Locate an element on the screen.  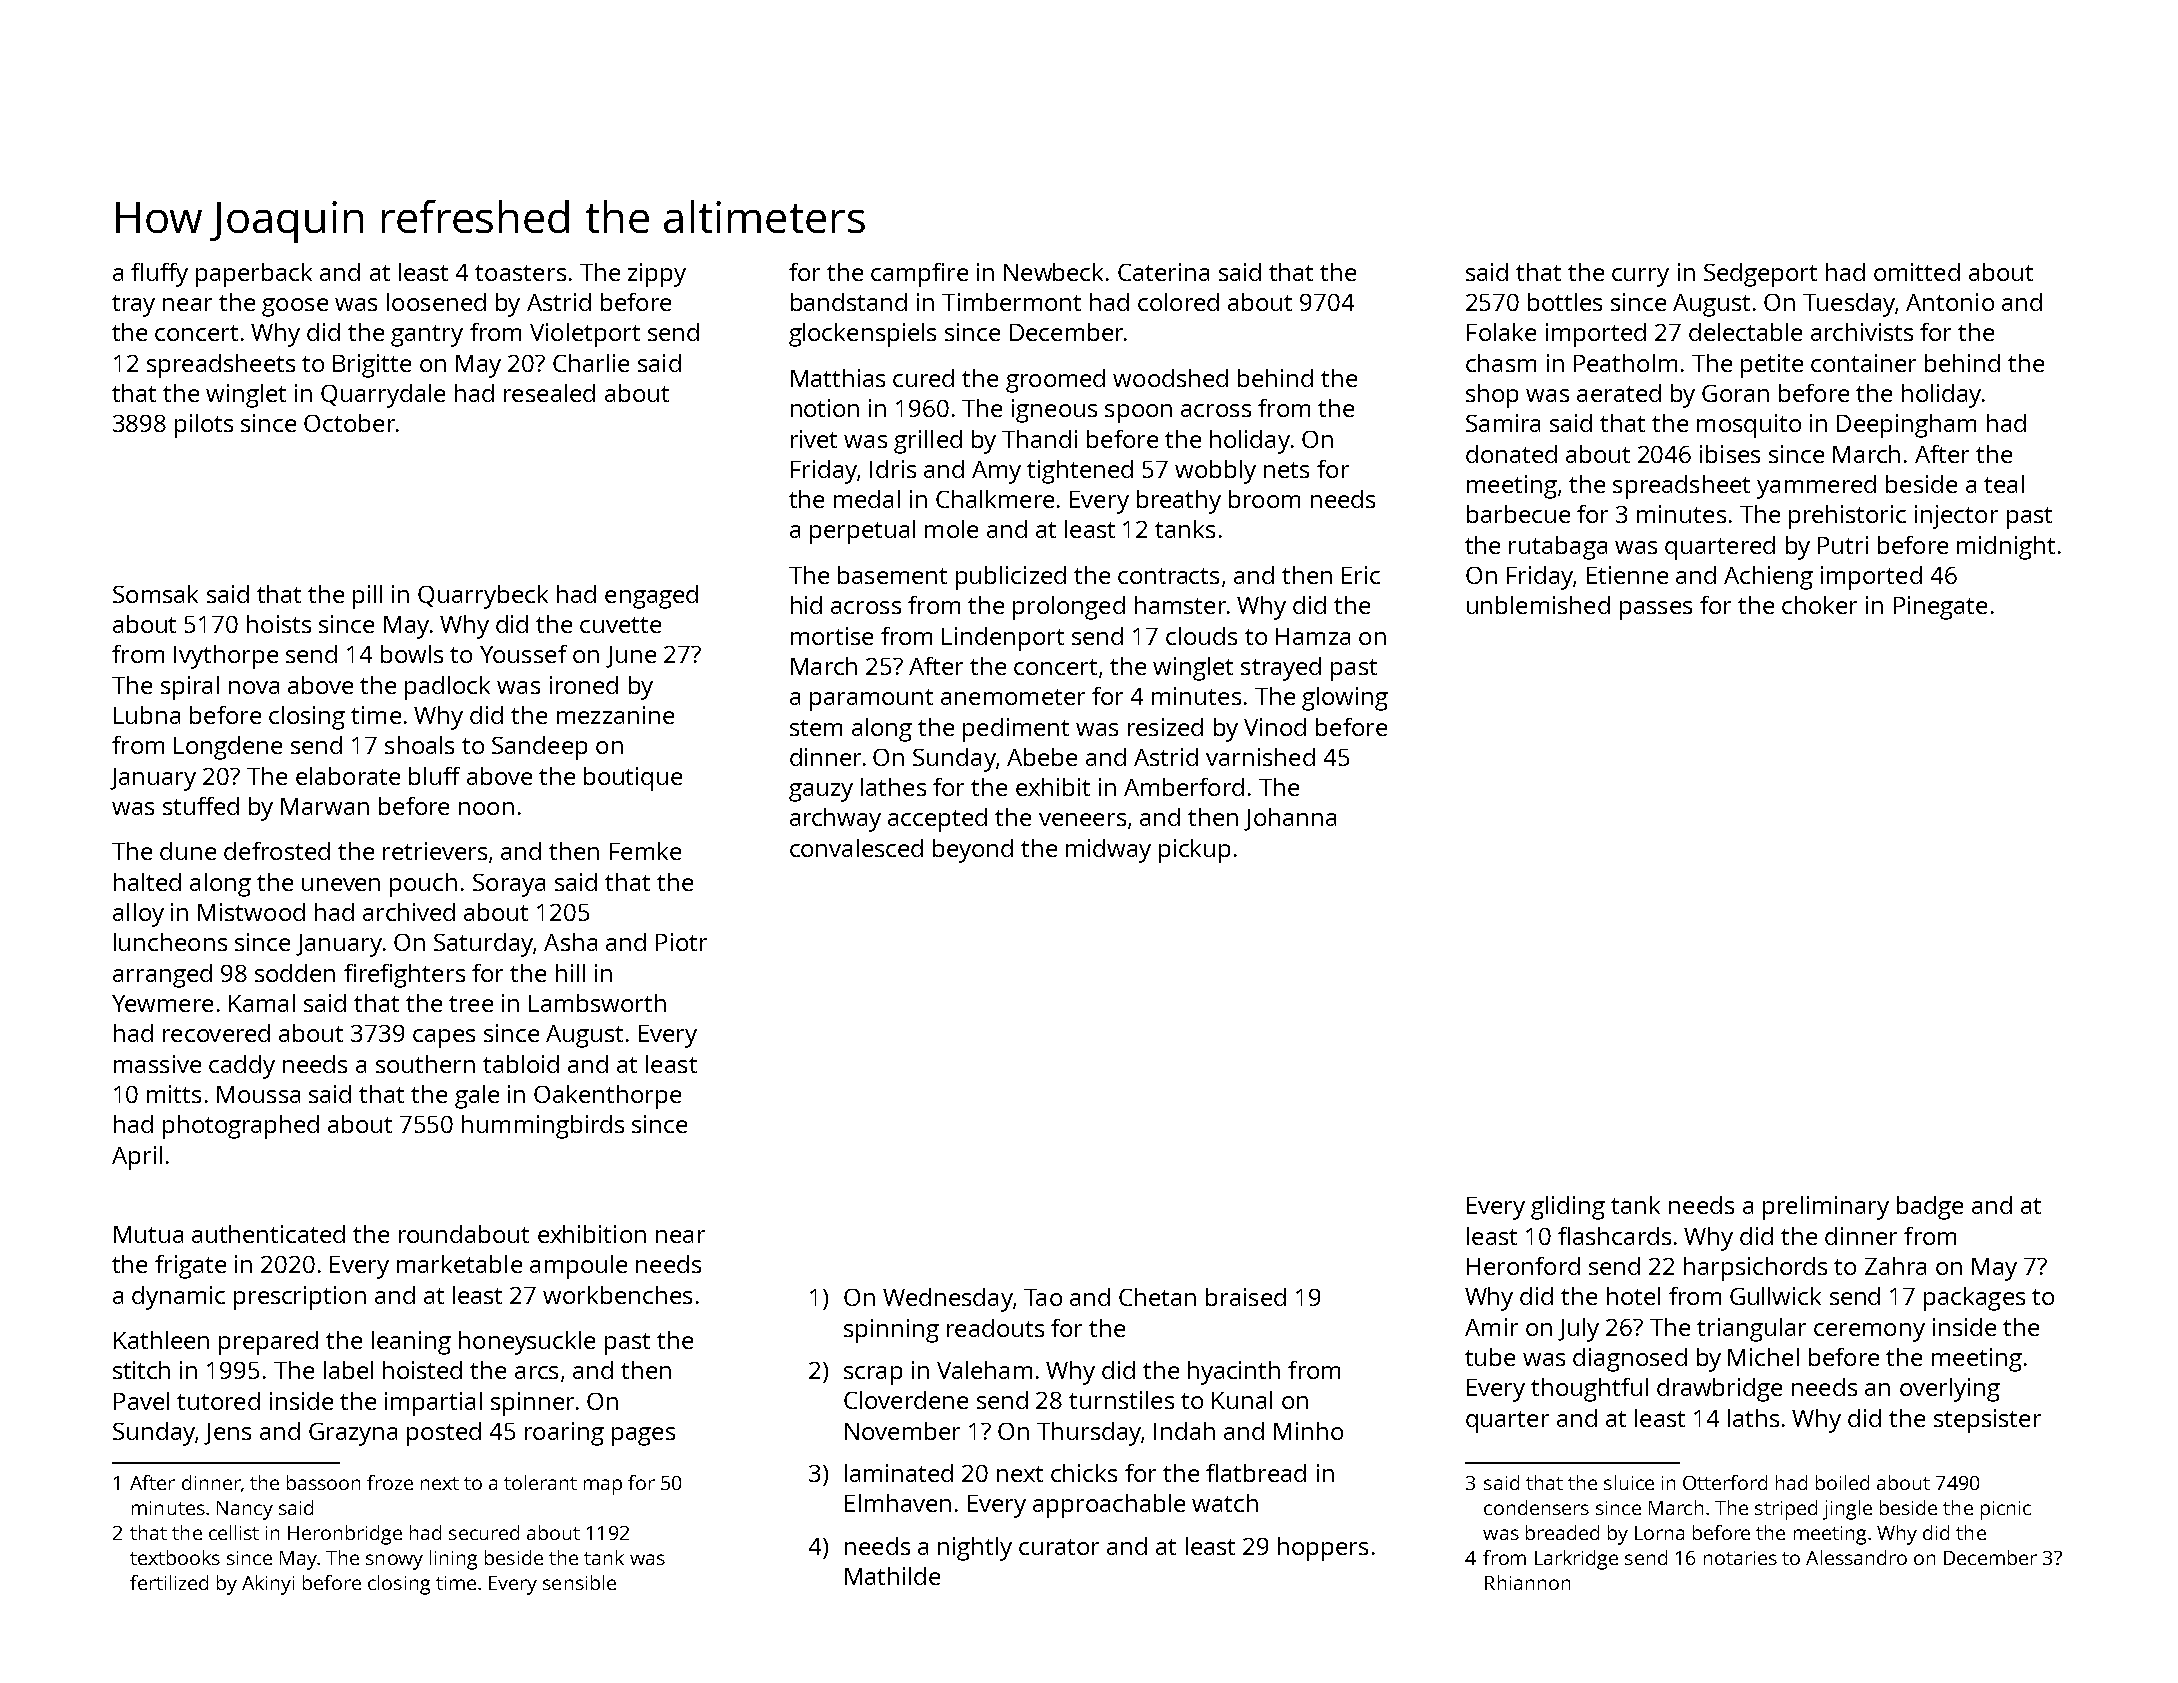
Lorna is located at coordinates (1659, 1533).
